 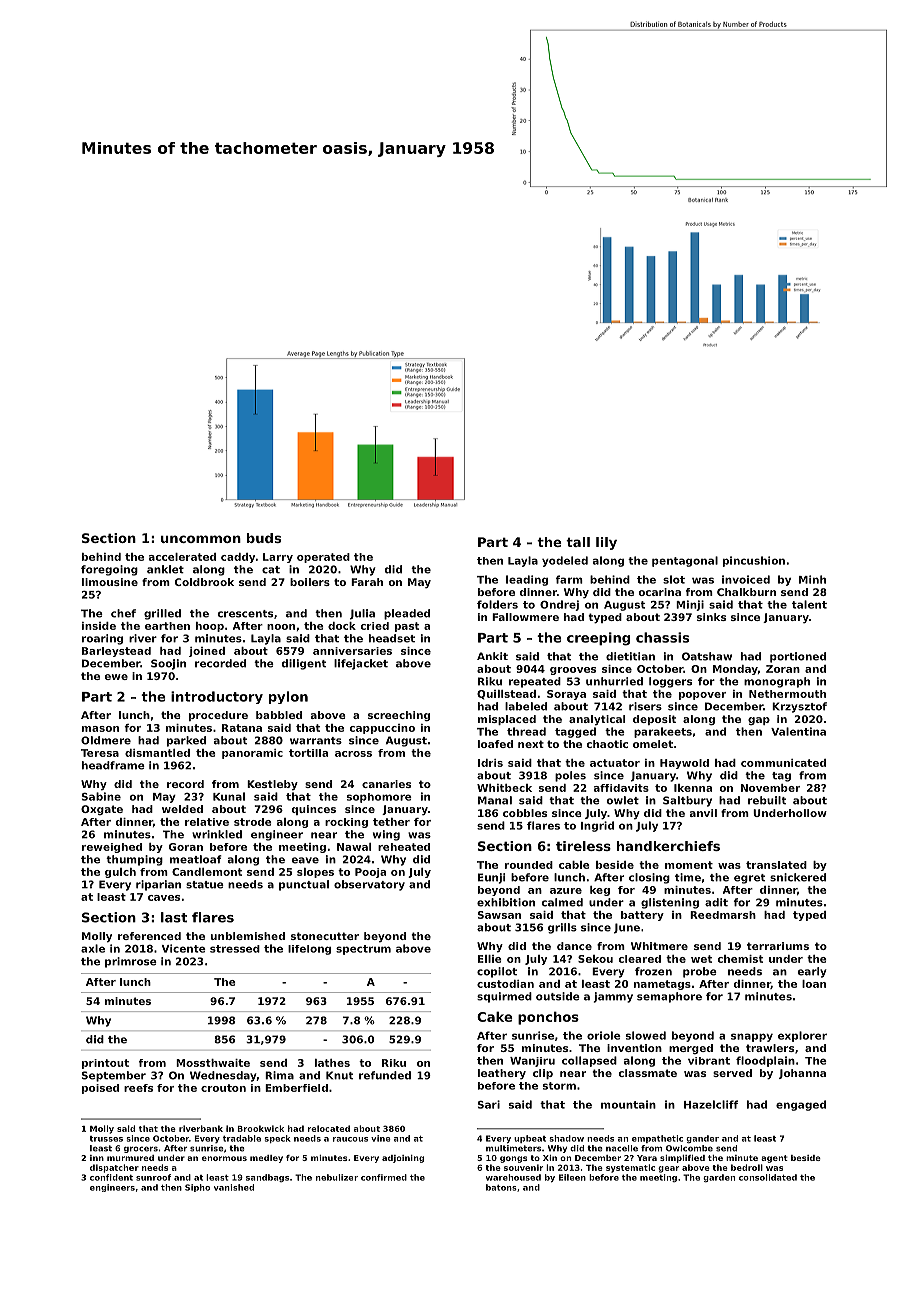 I want to click on tall, so click(x=578, y=542).
